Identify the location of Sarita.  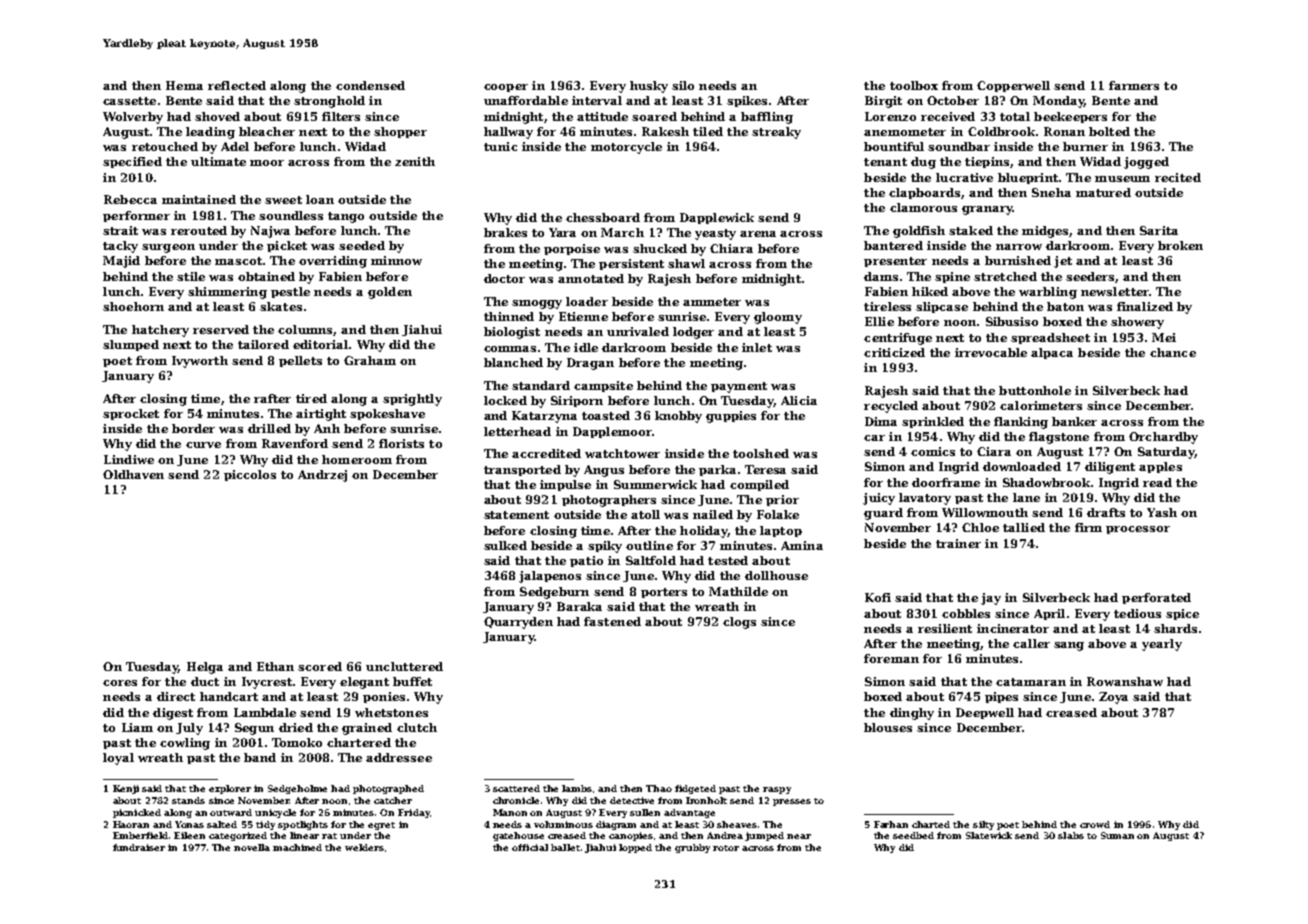
(1159, 230).
